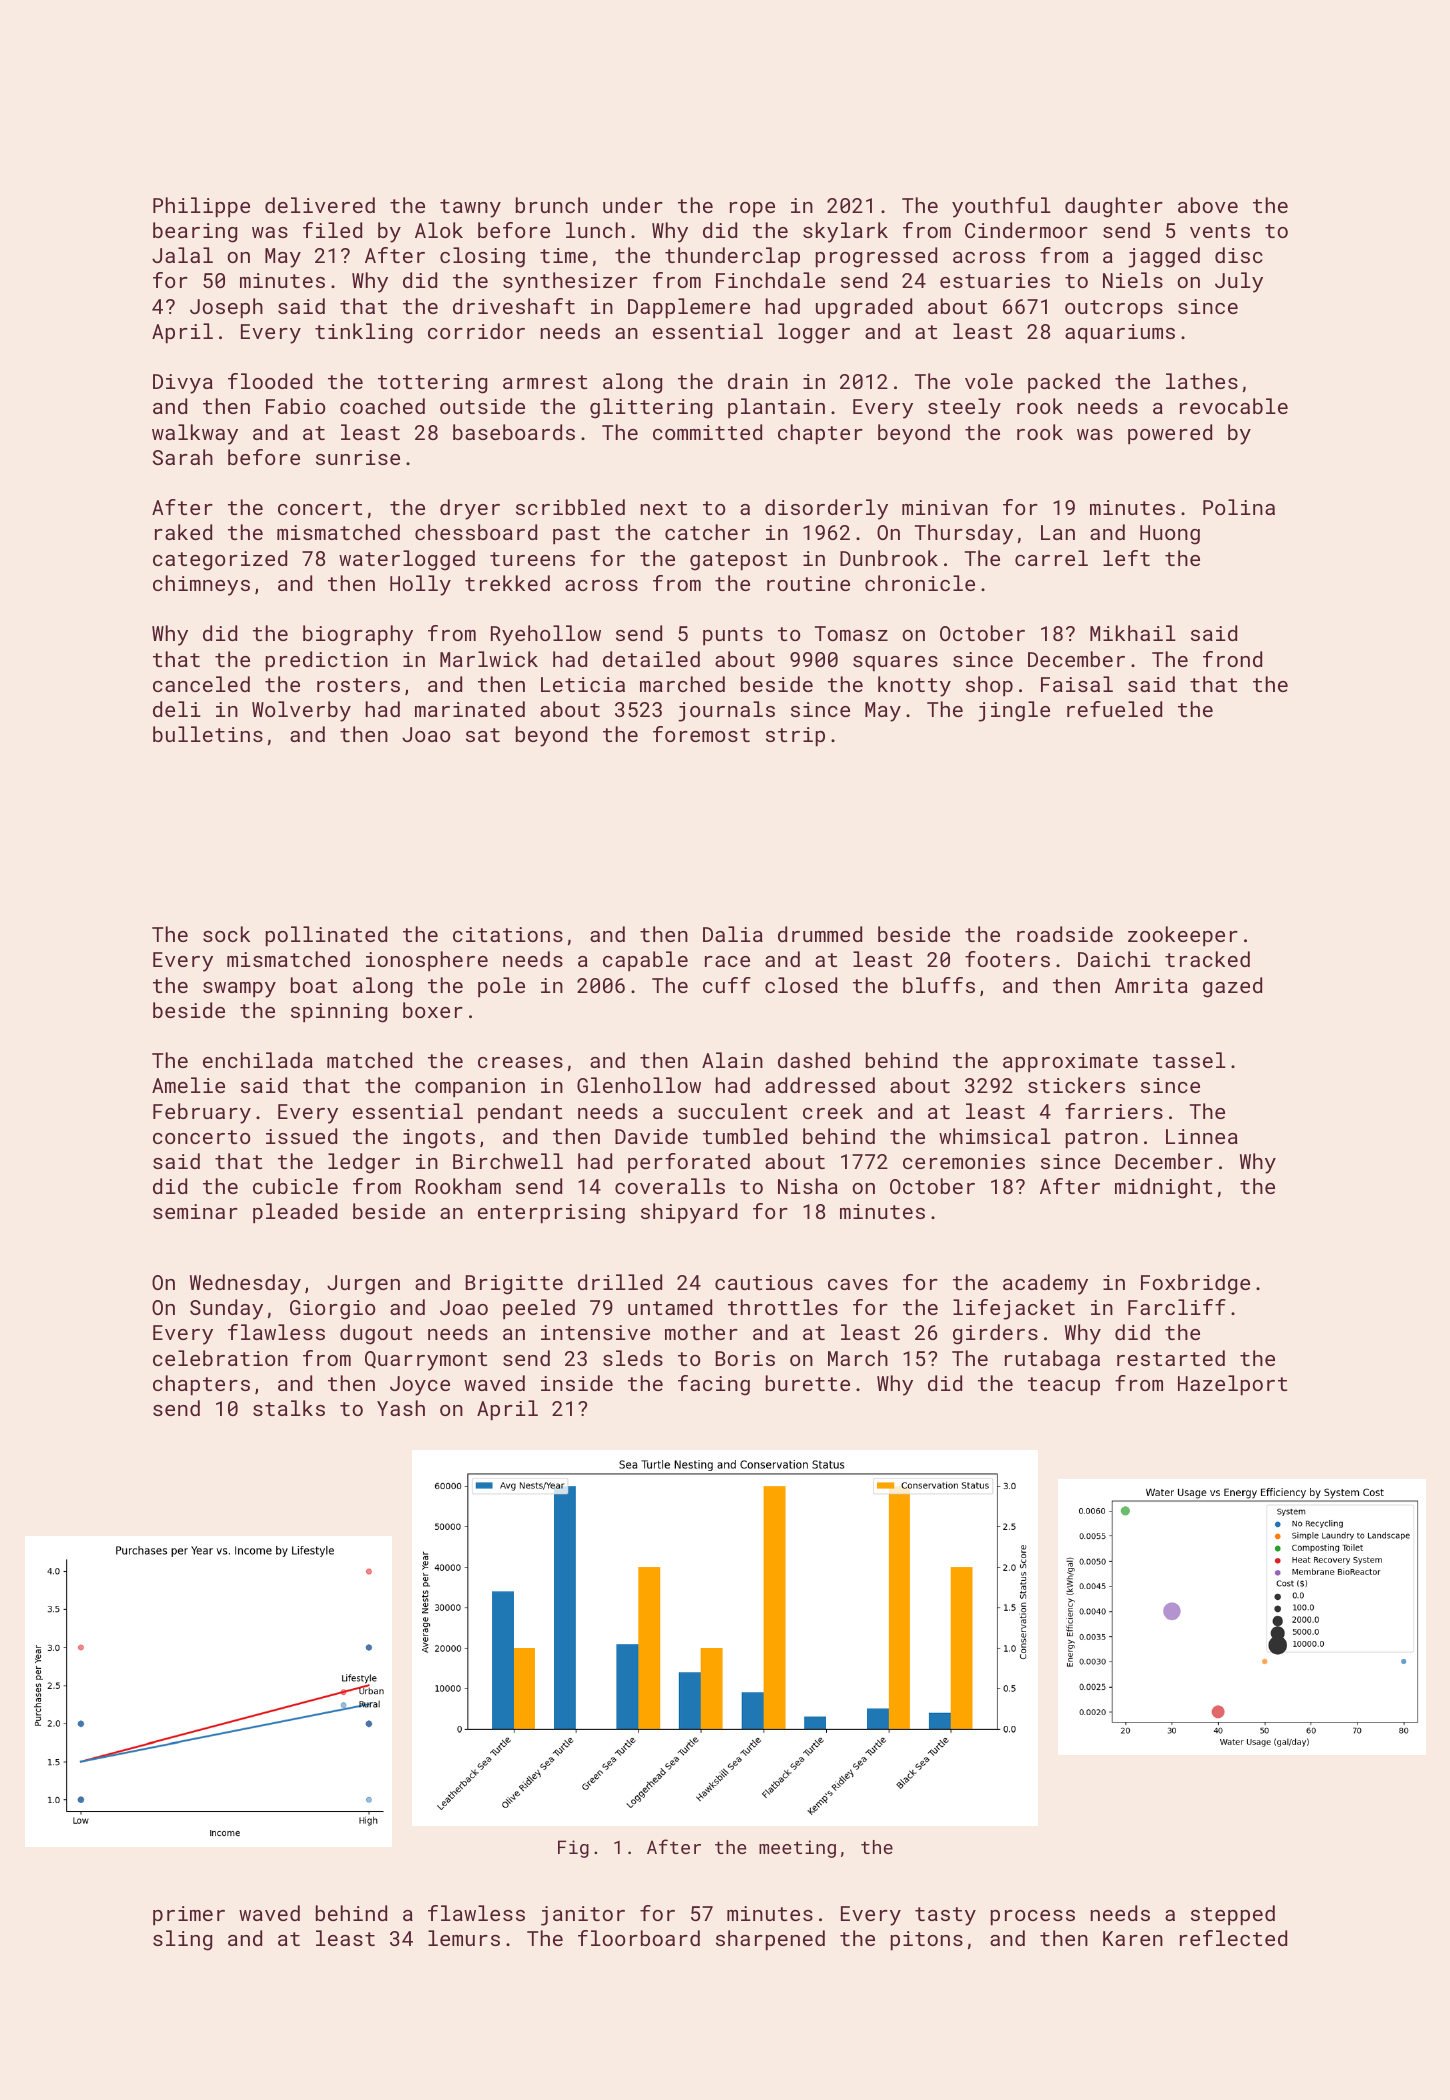  Describe the element at coordinates (1114, 709) in the screenshot. I see `refueled` at that location.
